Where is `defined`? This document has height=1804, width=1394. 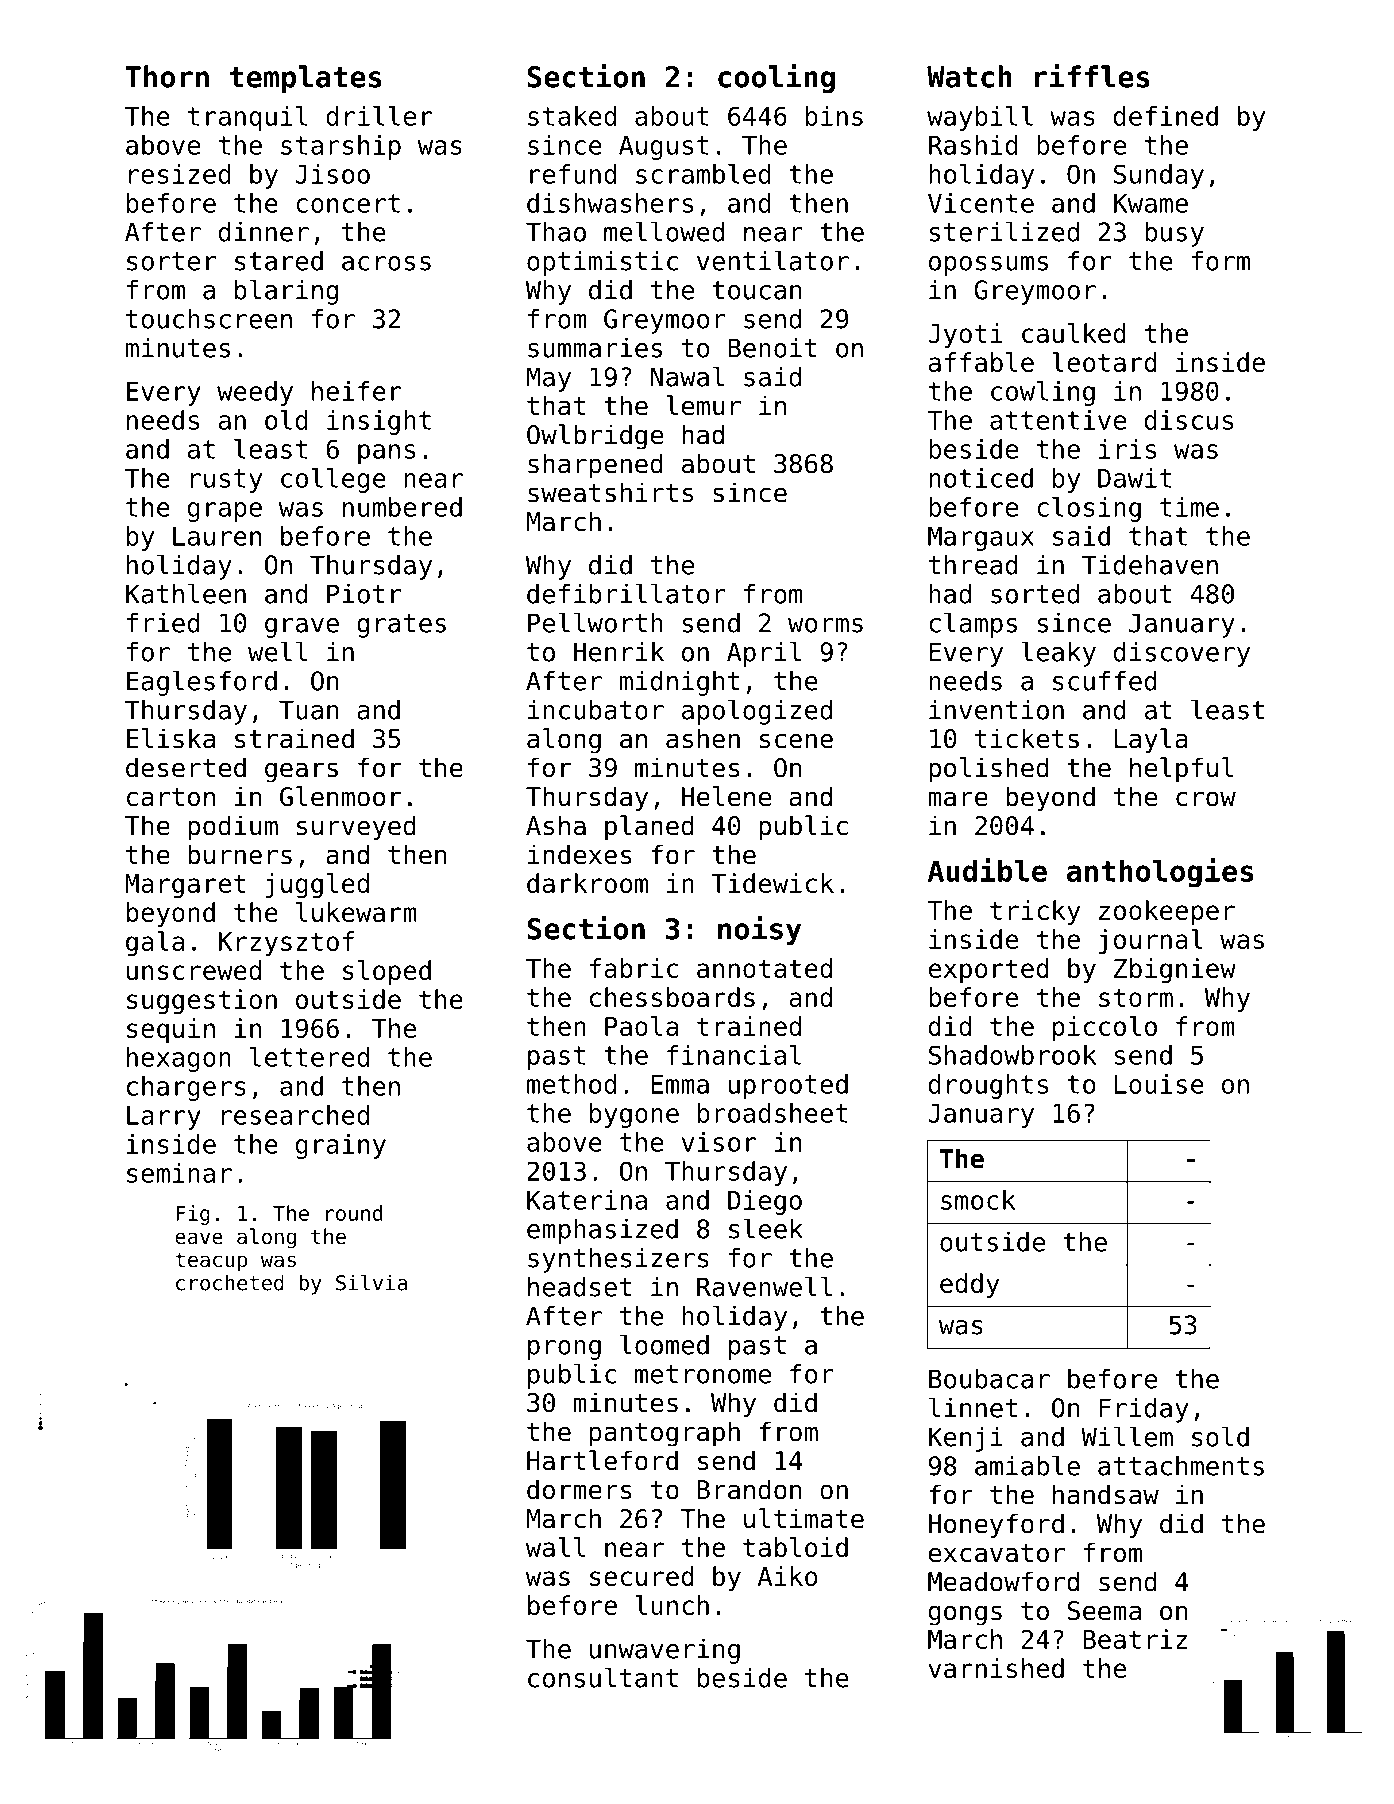 defined is located at coordinates (1166, 116).
